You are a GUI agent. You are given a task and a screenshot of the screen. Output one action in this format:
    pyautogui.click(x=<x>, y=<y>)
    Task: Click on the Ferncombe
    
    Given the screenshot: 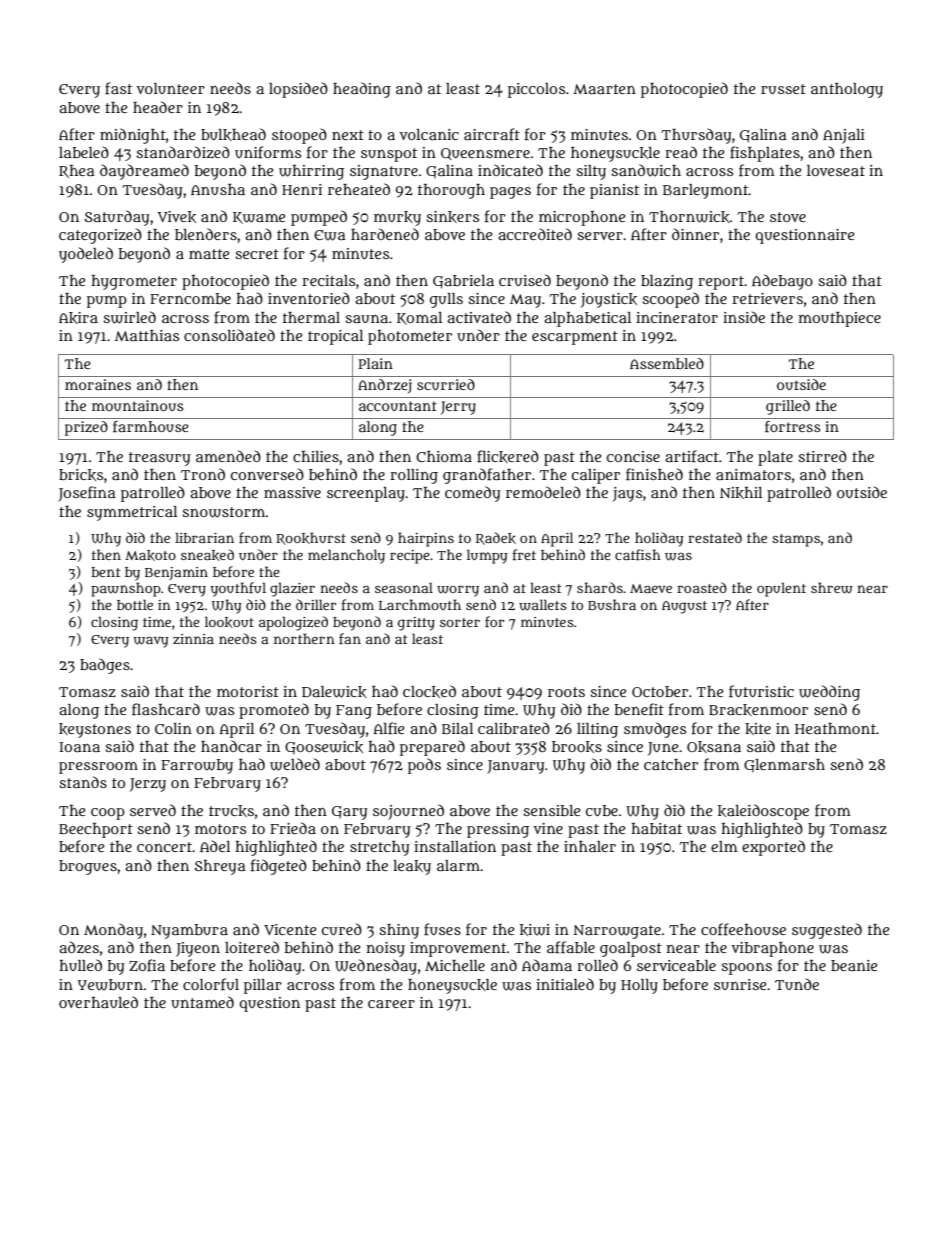 What is the action you would take?
    pyautogui.click(x=190, y=298)
